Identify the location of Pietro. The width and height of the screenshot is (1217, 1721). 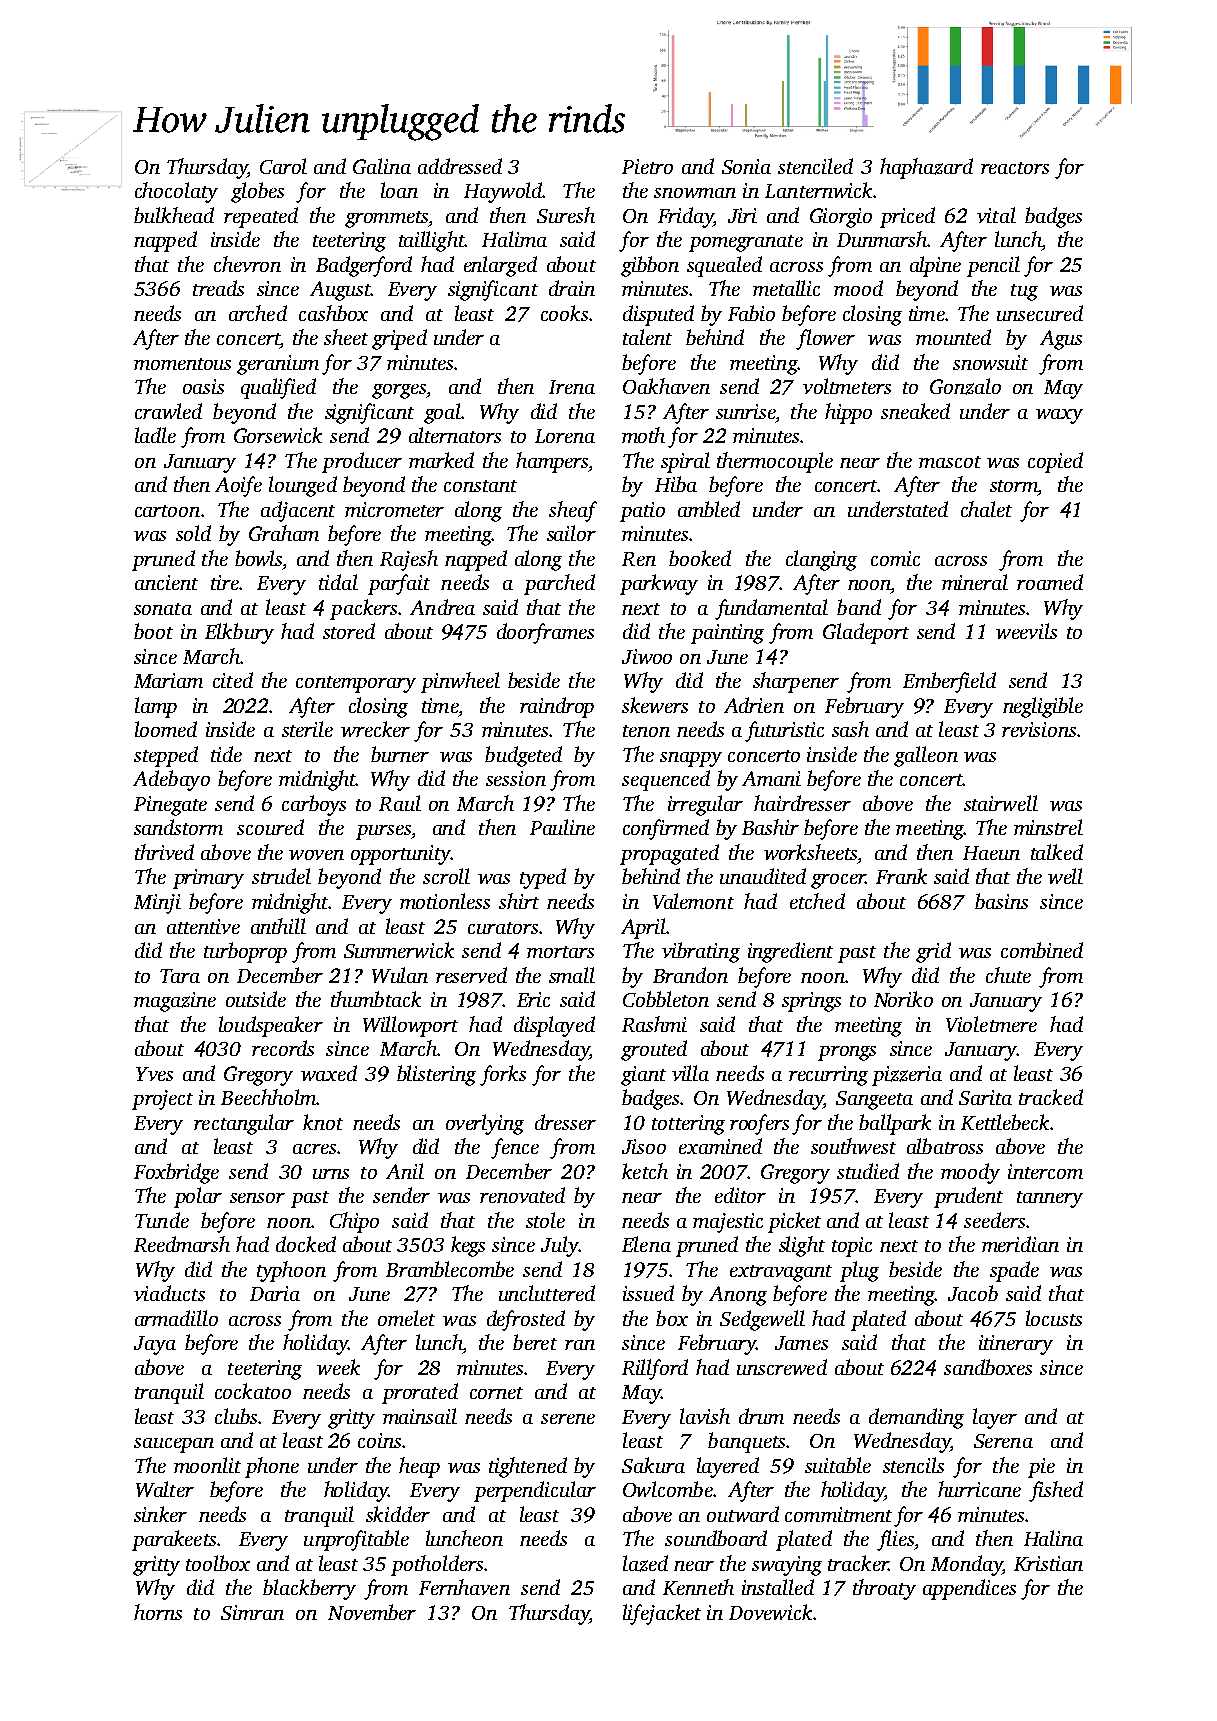
(647, 166).
